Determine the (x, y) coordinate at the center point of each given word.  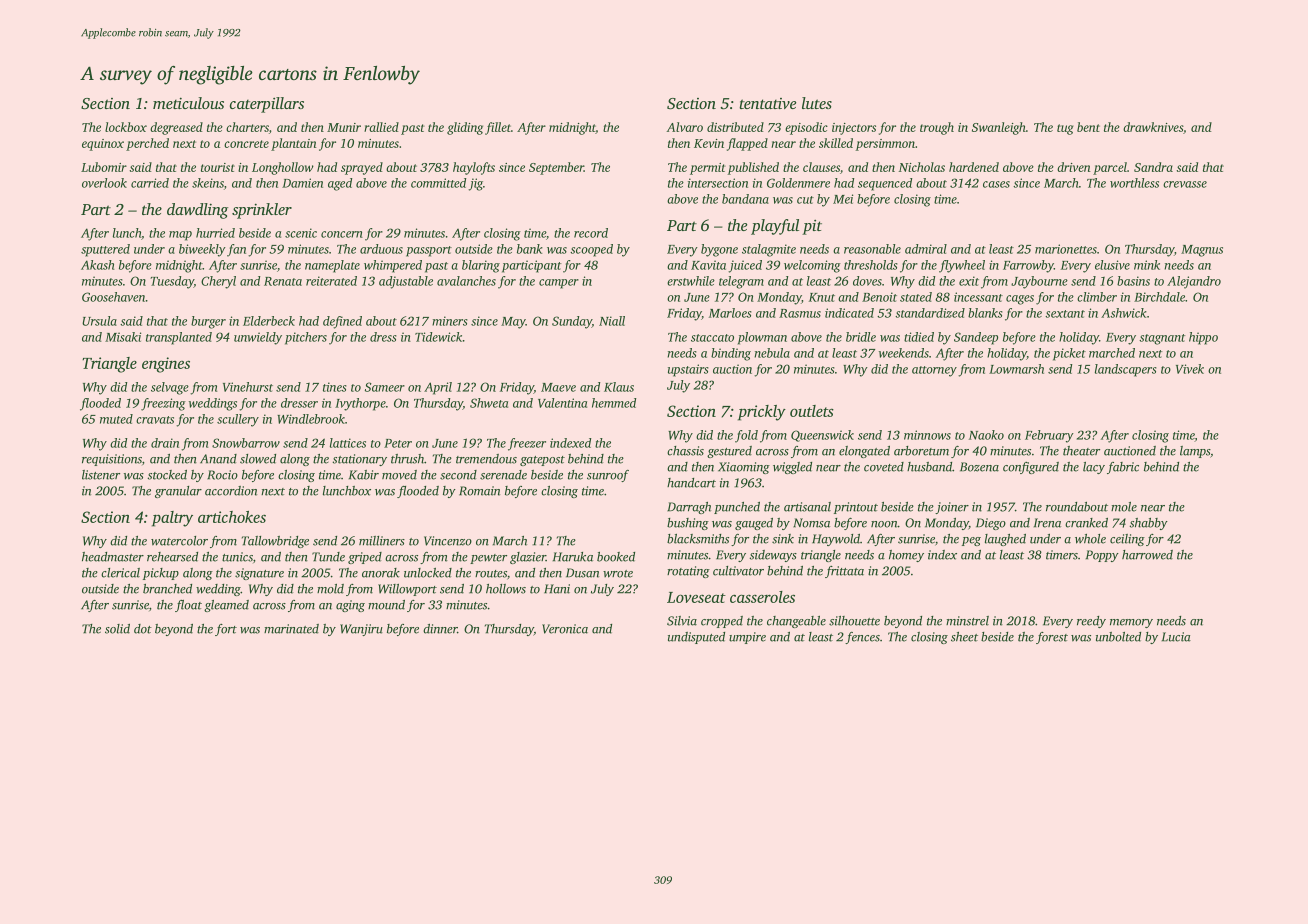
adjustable (406, 282)
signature (259, 574)
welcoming (812, 266)
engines (166, 365)
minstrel (967, 621)
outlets (812, 411)
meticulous (188, 103)
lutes (817, 103)
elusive (1112, 265)
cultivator (738, 571)
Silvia (682, 621)
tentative (767, 103)
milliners (382, 541)
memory (1131, 623)
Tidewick (438, 337)
